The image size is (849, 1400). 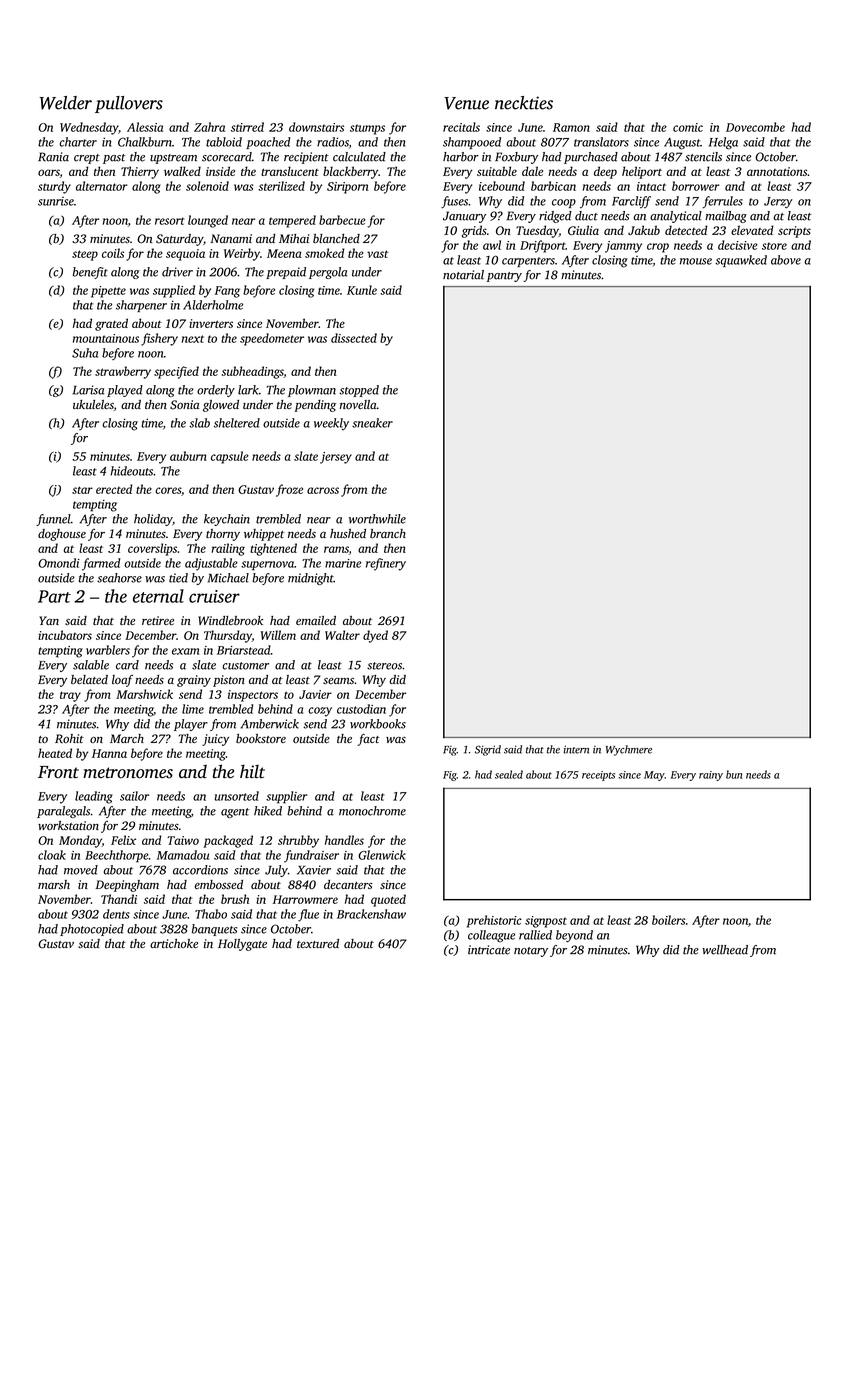 I want to click on pullovers, so click(x=129, y=104).
